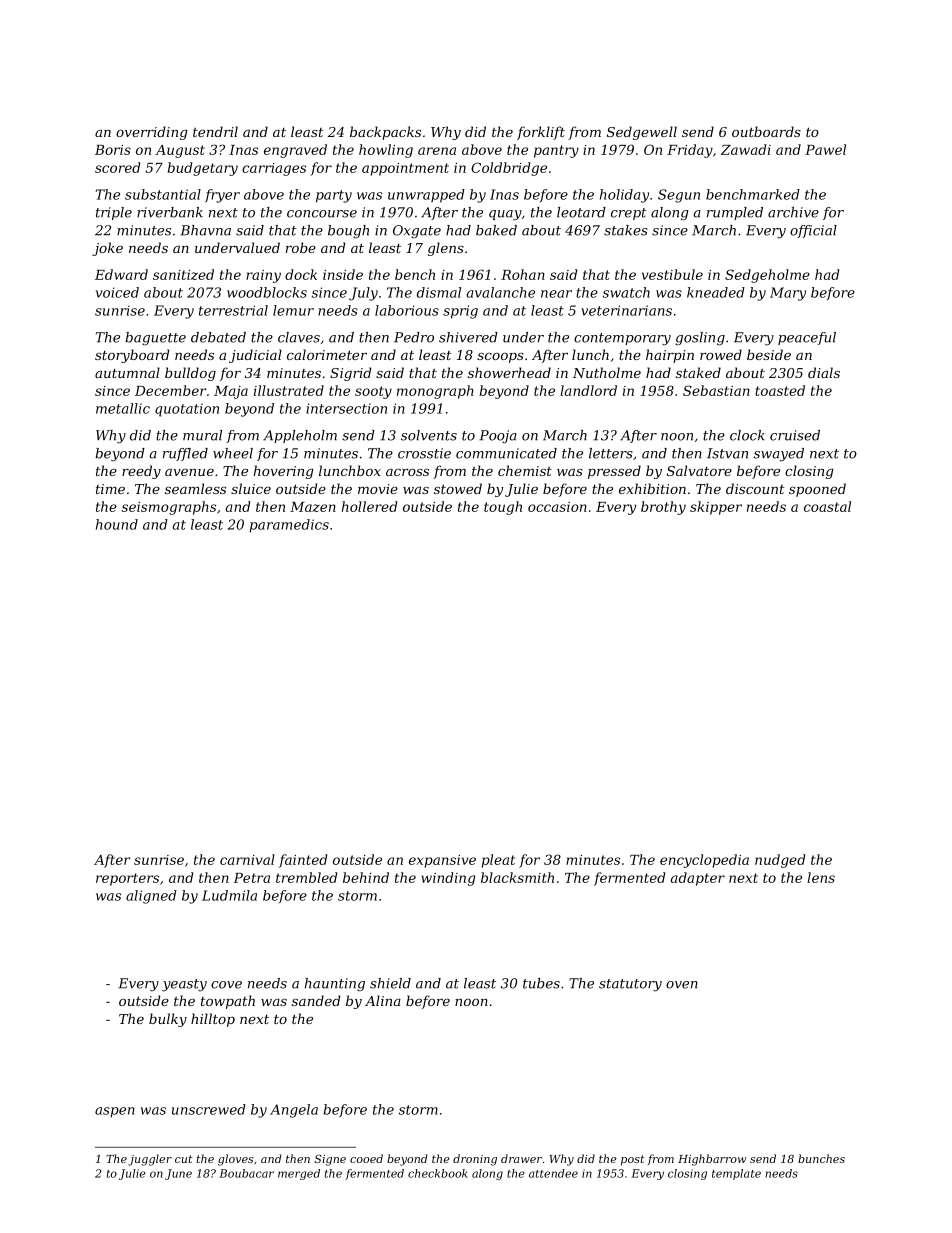 The height and width of the screenshot is (1233, 952). I want to click on fainted, so click(303, 861).
